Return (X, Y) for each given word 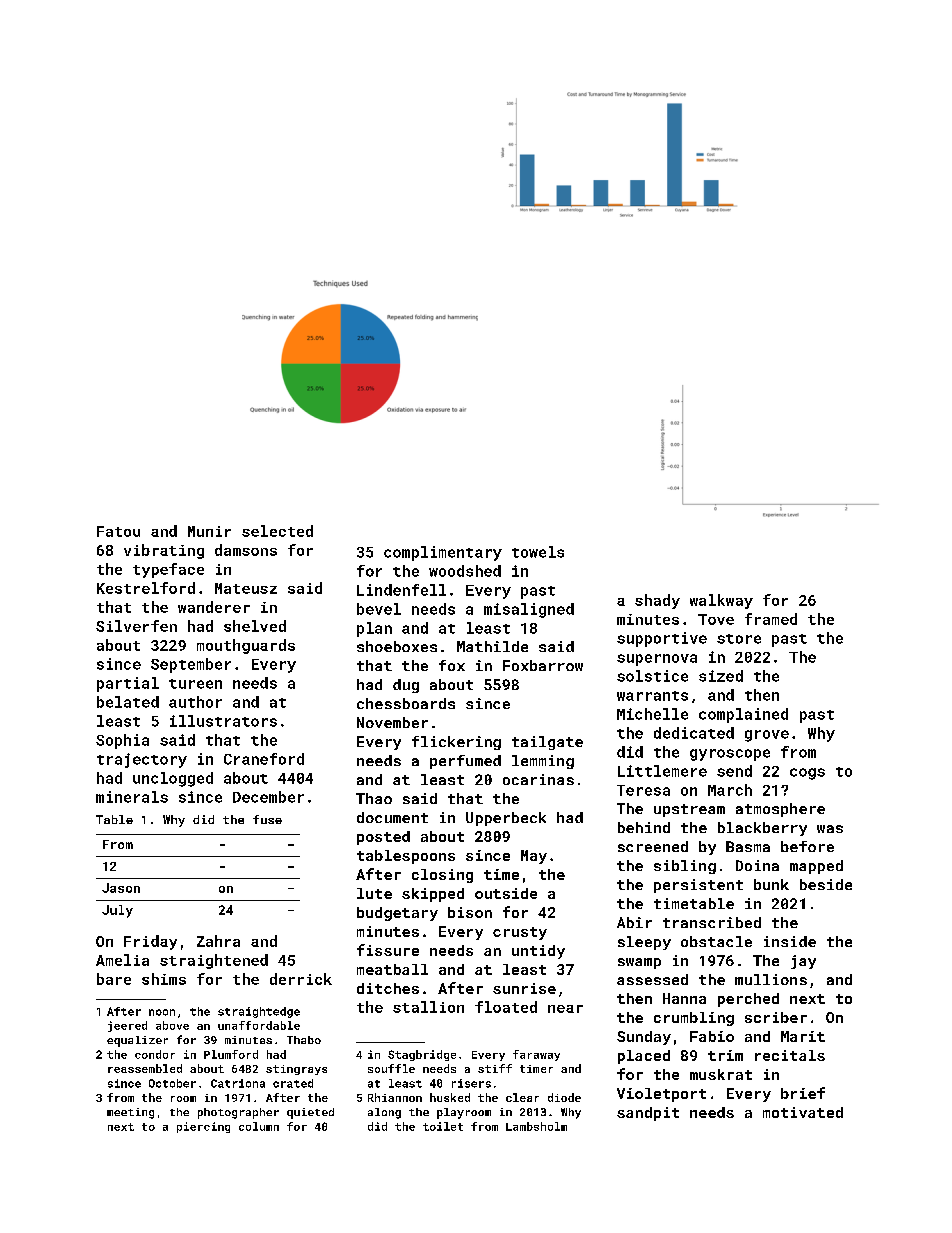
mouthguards (246, 646)
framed (771, 619)
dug (406, 686)
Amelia (122, 960)
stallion (428, 1007)
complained (743, 715)
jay (803, 962)
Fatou (118, 531)
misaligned (529, 610)
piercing (203, 1127)
